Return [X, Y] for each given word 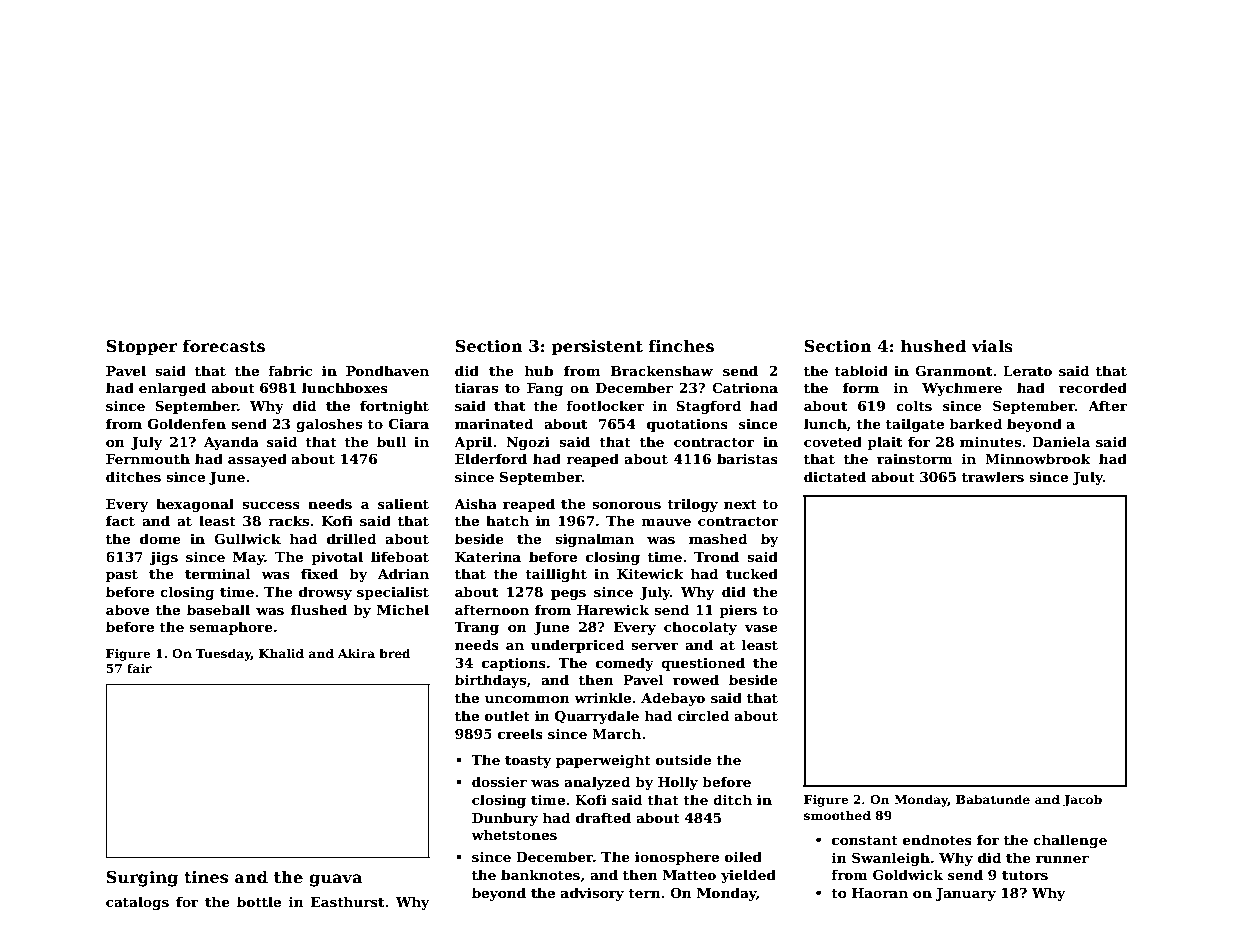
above [127, 609]
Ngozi [528, 443]
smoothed [837, 815]
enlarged [172, 389]
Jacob [1082, 800]
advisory [592, 894]
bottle [259, 901]
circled [703, 715]
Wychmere [962, 389]
